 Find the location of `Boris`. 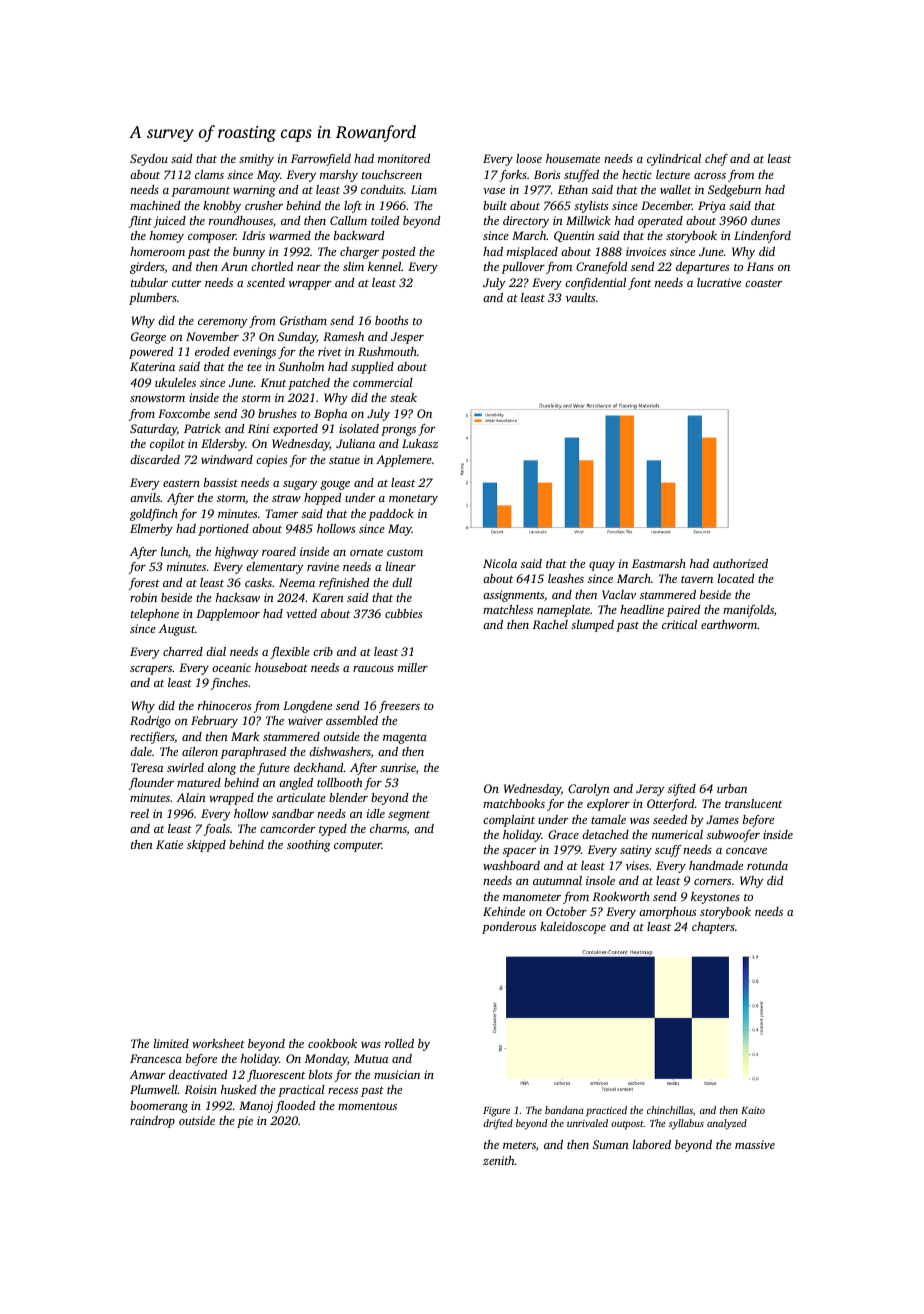

Boris is located at coordinates (547, 174).
